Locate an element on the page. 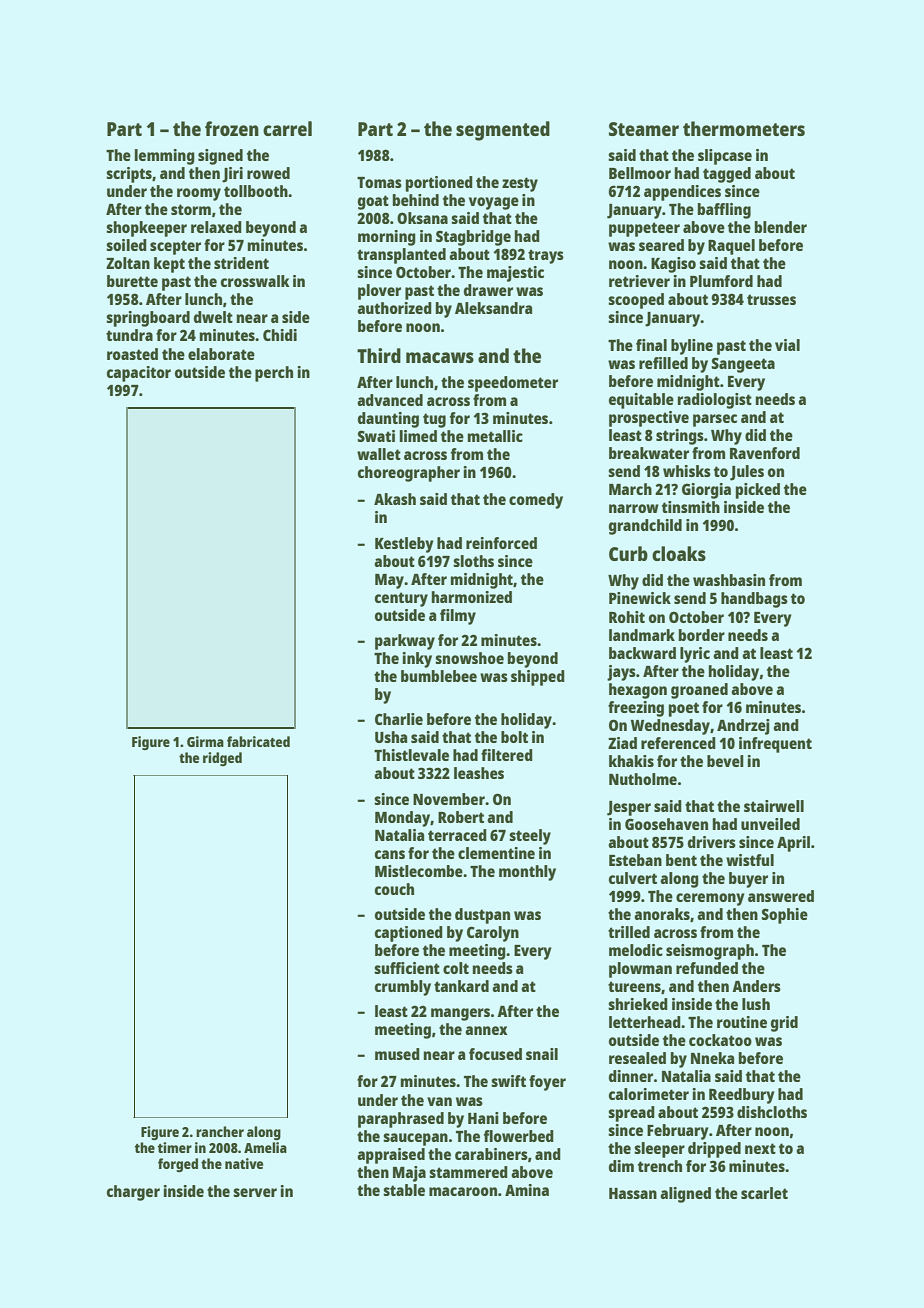 The image size is (924, 1308). dishcloths is located at coordinates (772, 1112).
